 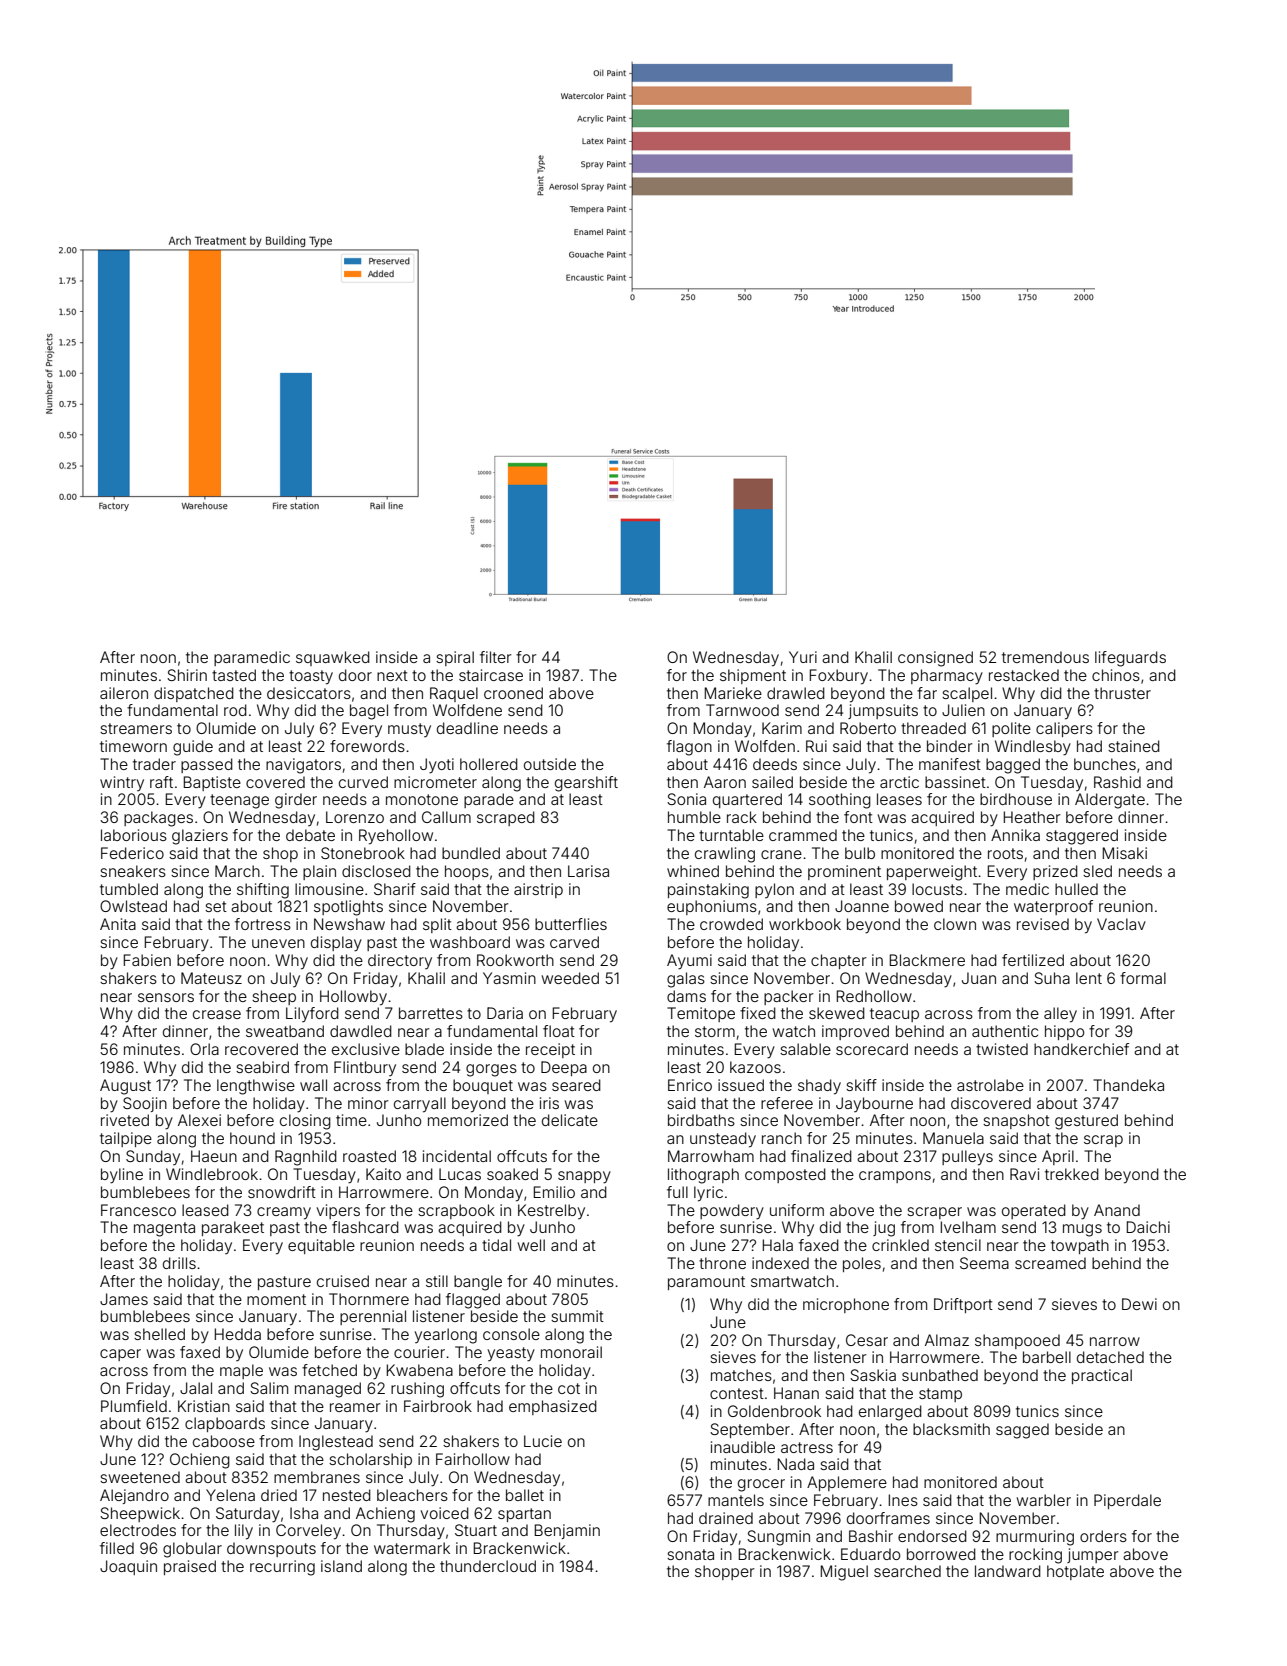 I want to click on Owlstead, so click(x=133, y=906).
